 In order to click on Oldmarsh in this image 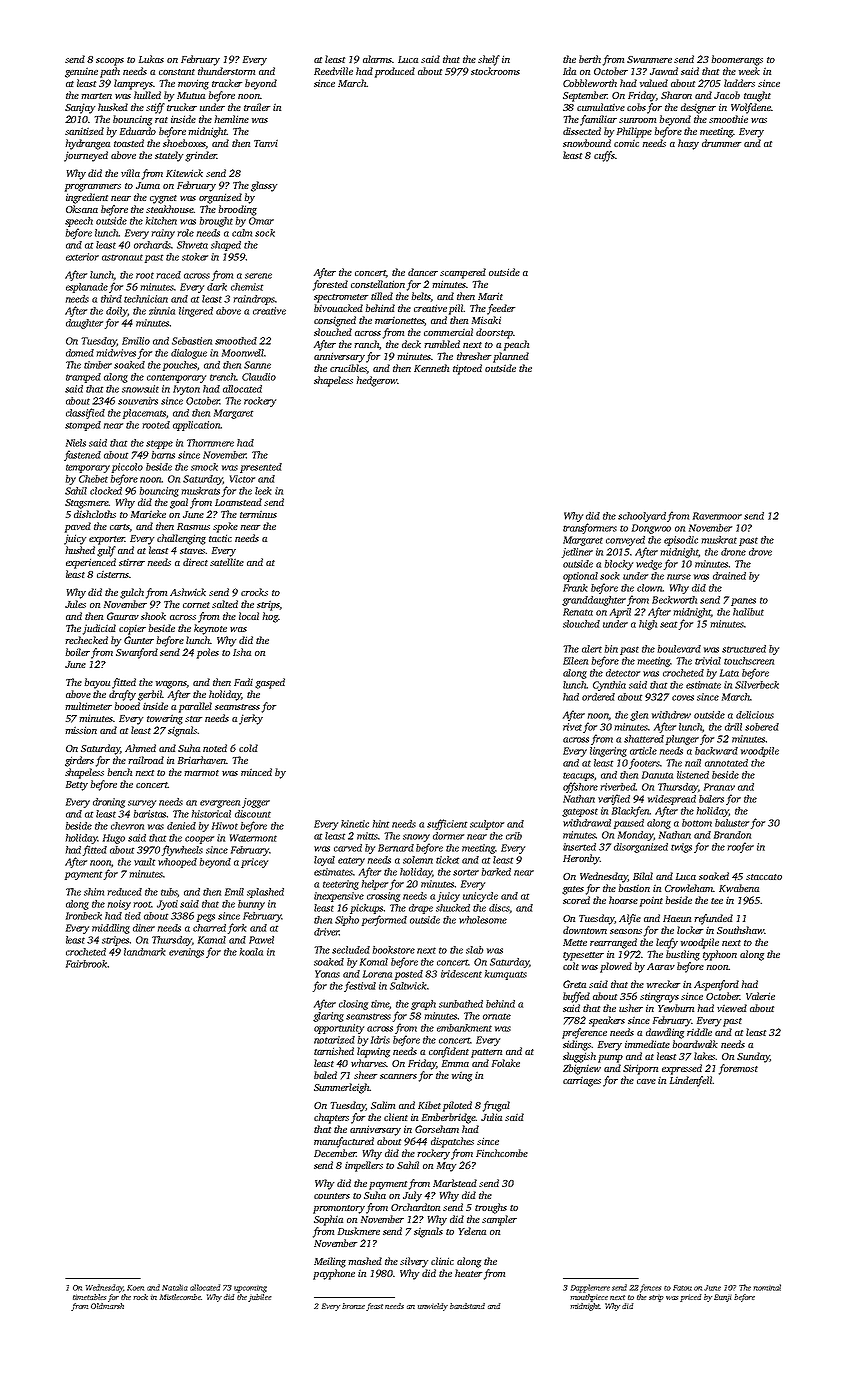, I will do `click(107, 1306)`.
